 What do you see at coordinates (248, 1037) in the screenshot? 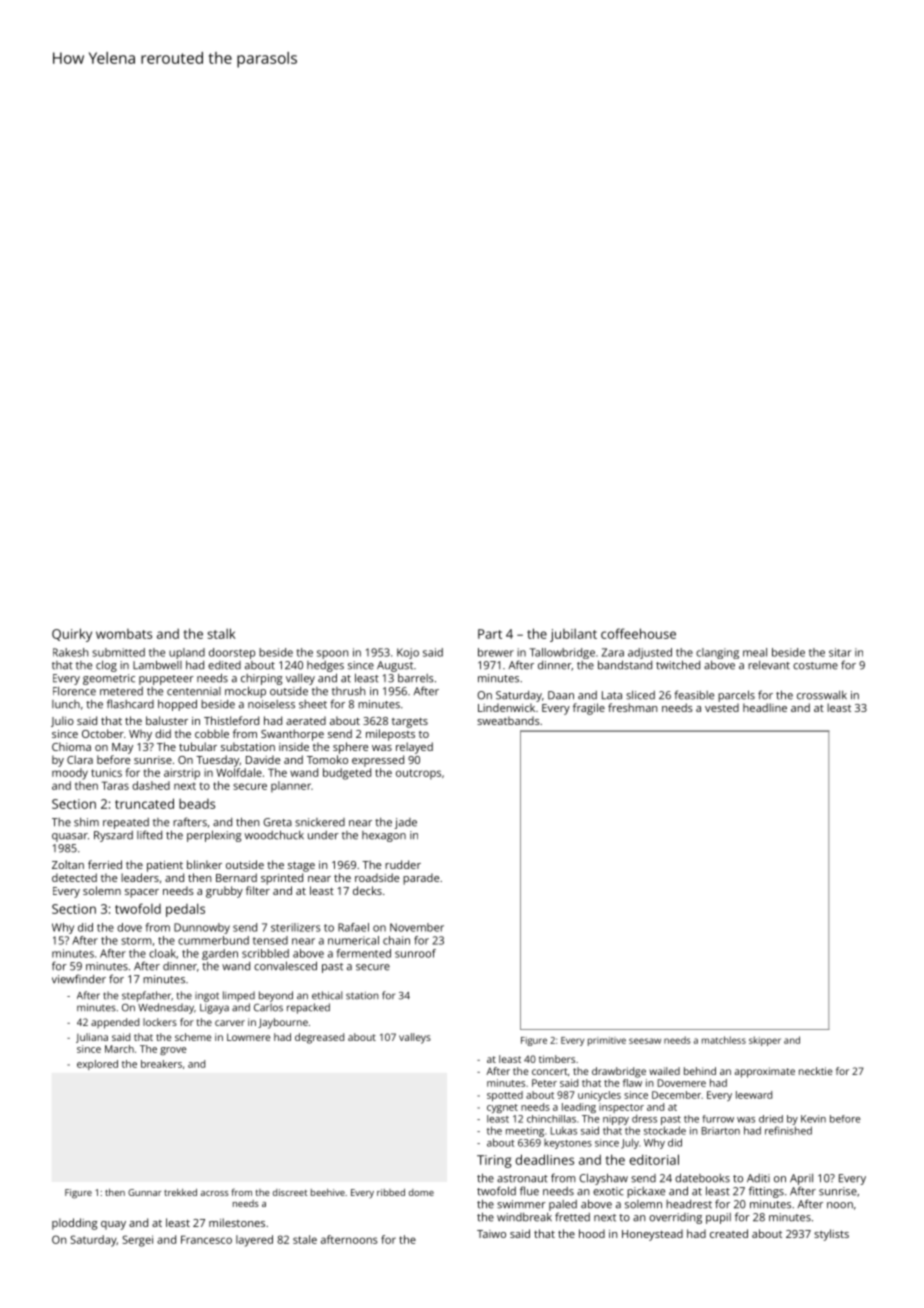
I see `Lowmere` at bounding box center [248, 1037].
